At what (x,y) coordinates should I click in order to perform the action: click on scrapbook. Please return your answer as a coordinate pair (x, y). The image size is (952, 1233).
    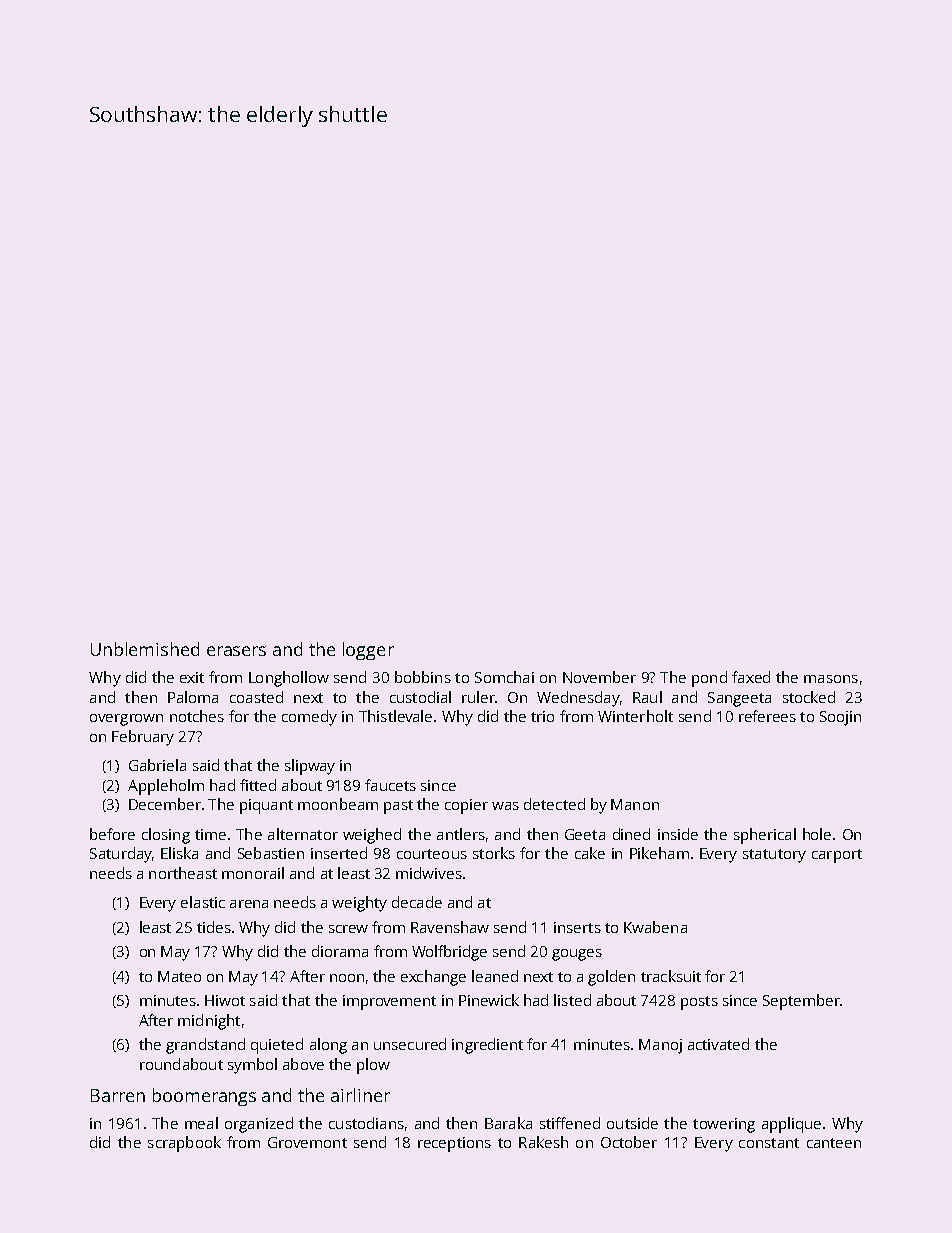
    Looking at the image, I should click on (184, 1144).
